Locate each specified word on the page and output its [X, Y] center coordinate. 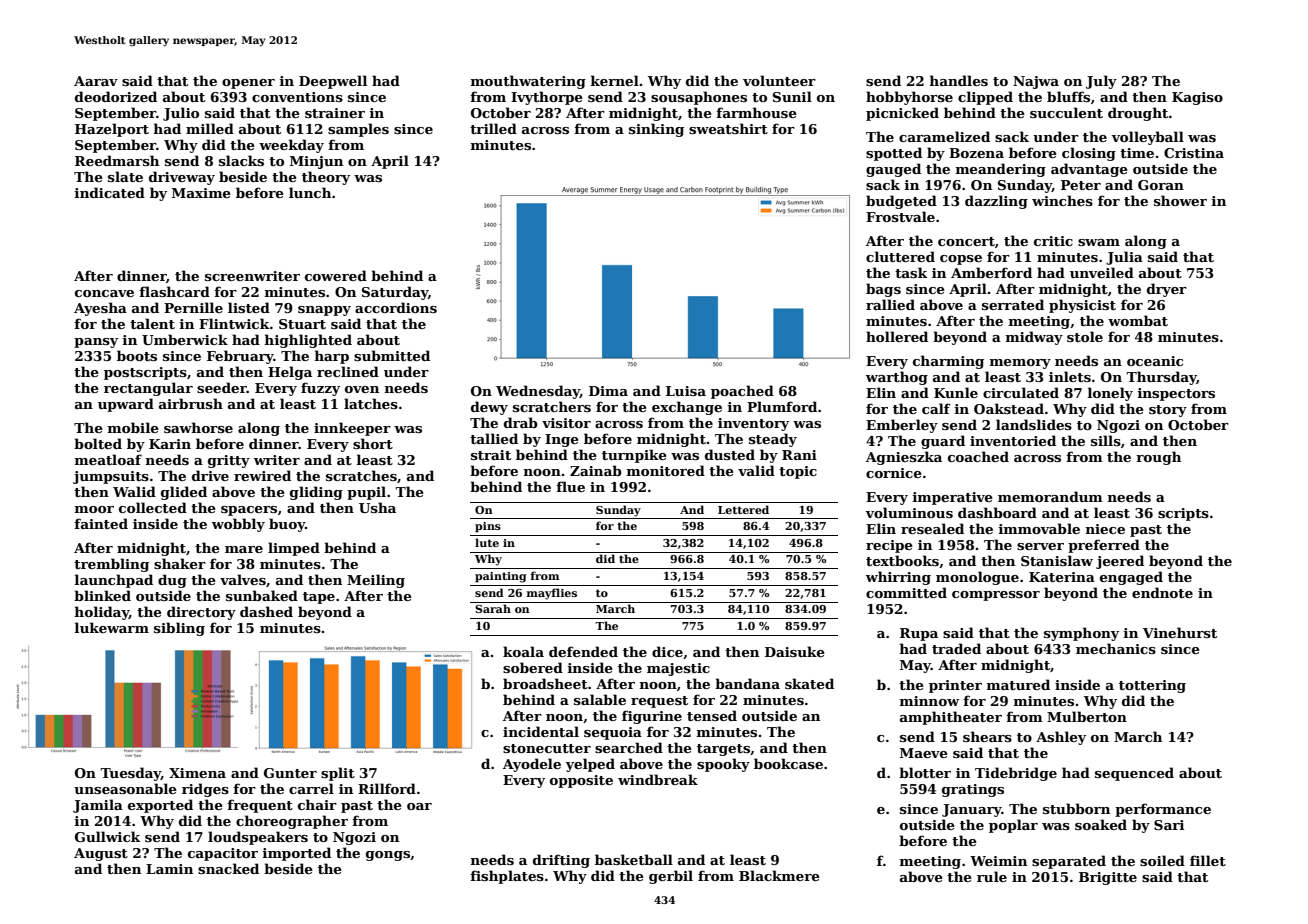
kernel [614, 80]
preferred [1104, 546]
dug [172, 581]
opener [248, 84]
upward [126, 405]
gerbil [671, 877]
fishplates [507, 877]
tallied [494, 438]
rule [992, 876]
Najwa [1036, 82]
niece [1105, 529]
